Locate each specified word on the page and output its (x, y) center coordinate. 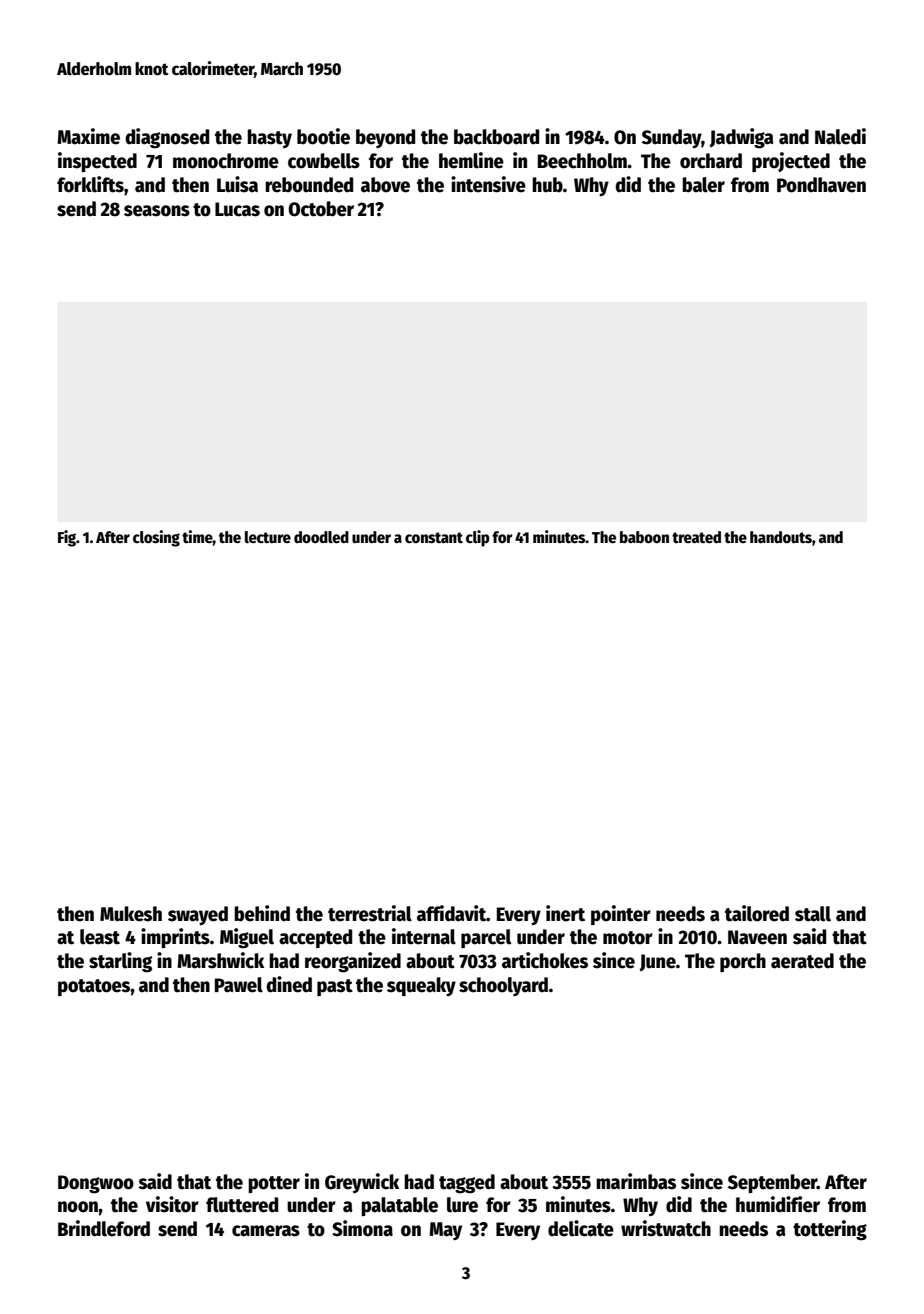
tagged (467, 1184)
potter (274, 1184)
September (772, 1183)
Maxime (88, 136)
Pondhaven (821, 185)
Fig (67, 538)
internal (424, 936)
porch (743, 962)
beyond (385, 138)
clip (478, 538)
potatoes (94, 987)
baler (703, 185)
